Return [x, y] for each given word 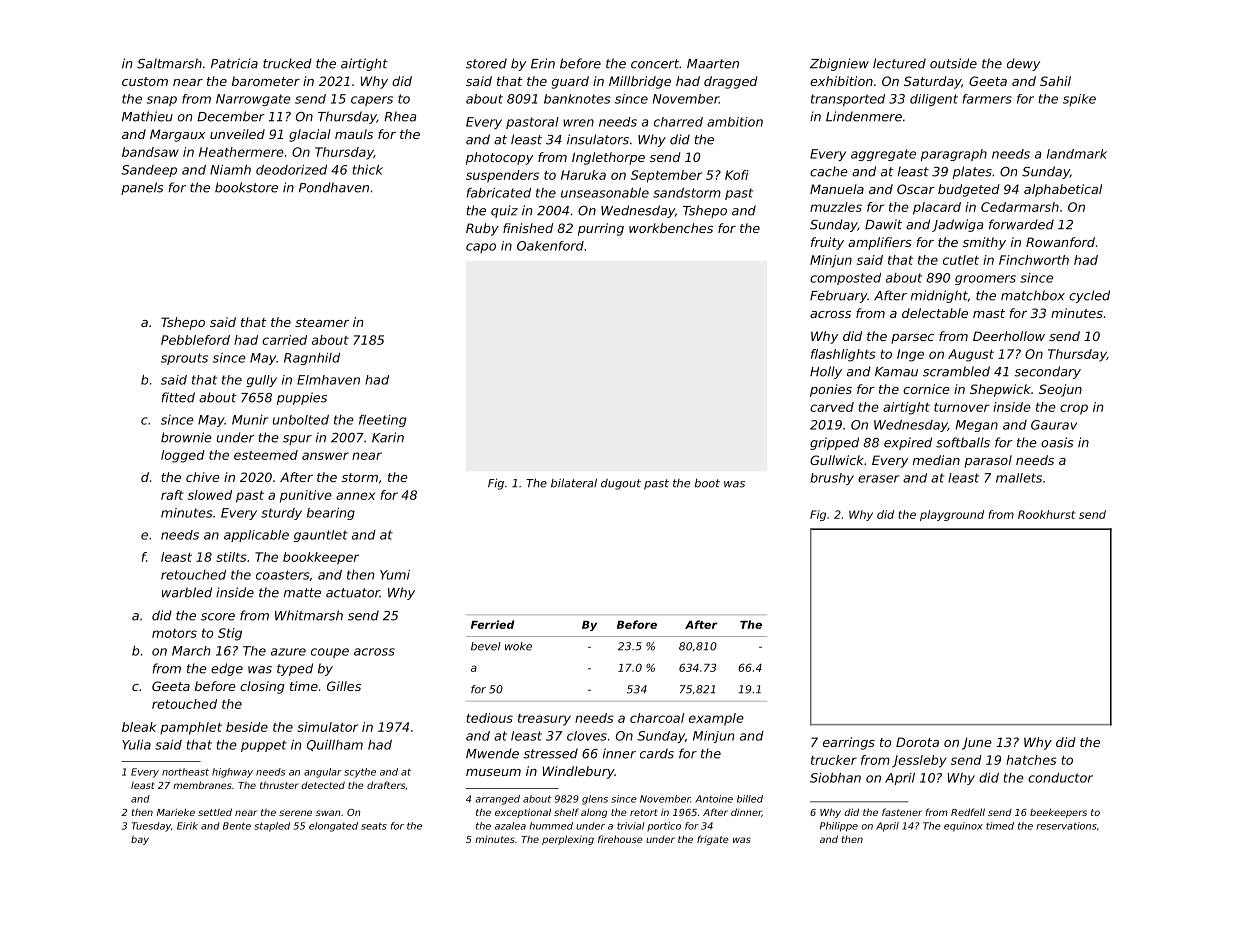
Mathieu [147, 116]
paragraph [954, 155]
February [838, 296]
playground [952, 515]
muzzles [836, 207]
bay [140, 840]
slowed [210, 495]
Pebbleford [195, 340]
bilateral [574, 483]
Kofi [737, 175]
